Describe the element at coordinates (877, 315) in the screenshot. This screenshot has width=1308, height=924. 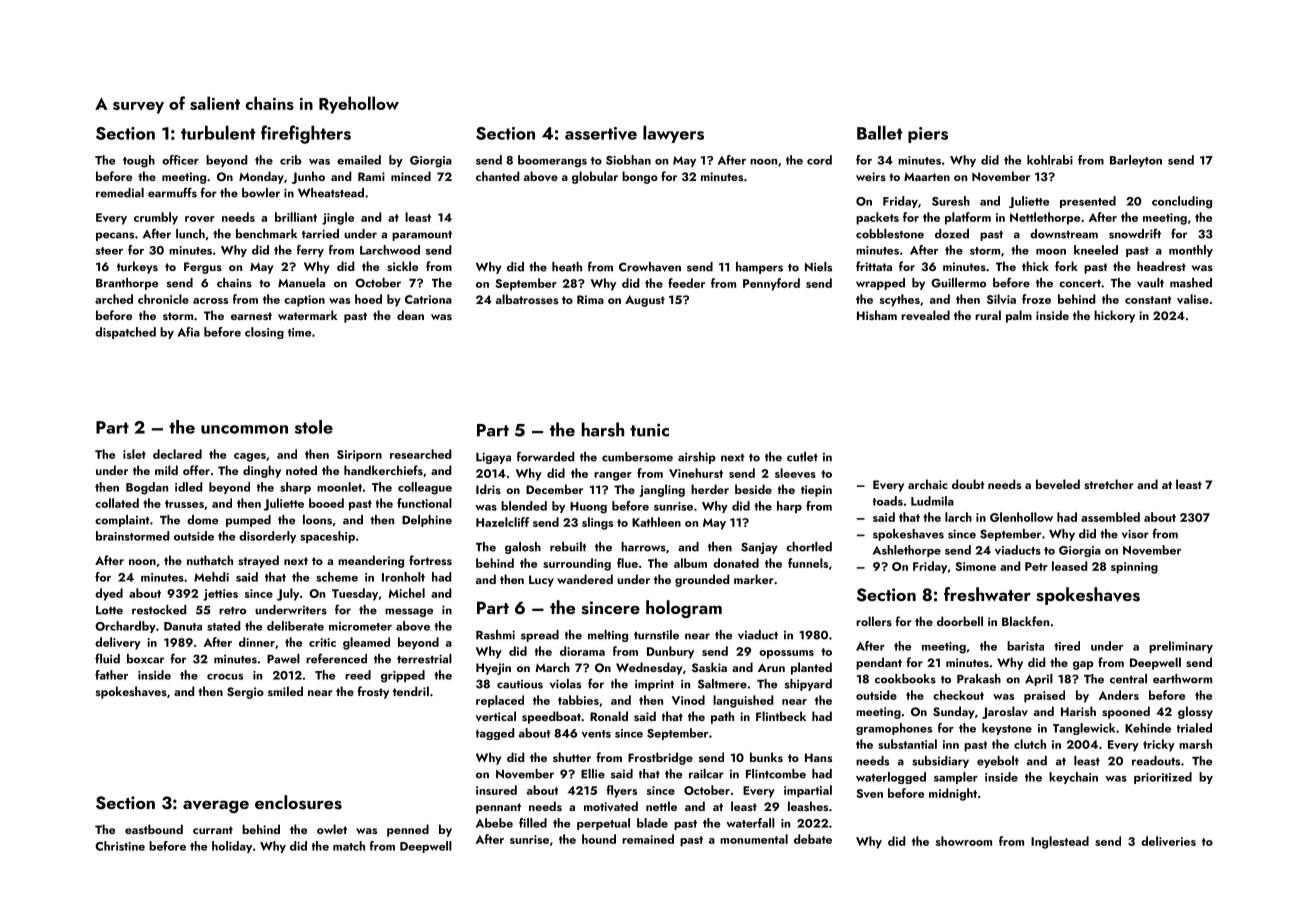
I see `Hisham` at that location.
